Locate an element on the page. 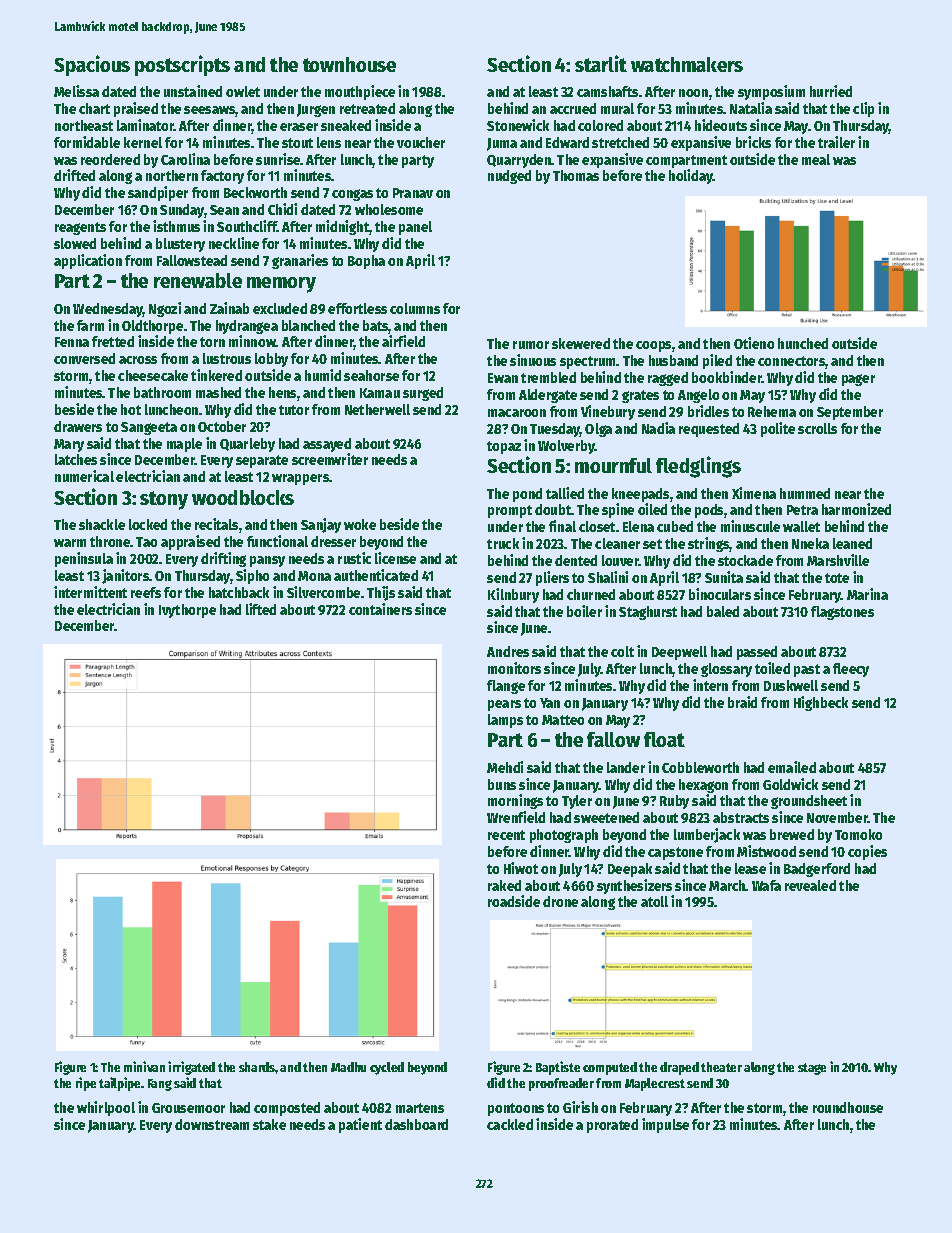  grates is located at coordinates (640, 396).
